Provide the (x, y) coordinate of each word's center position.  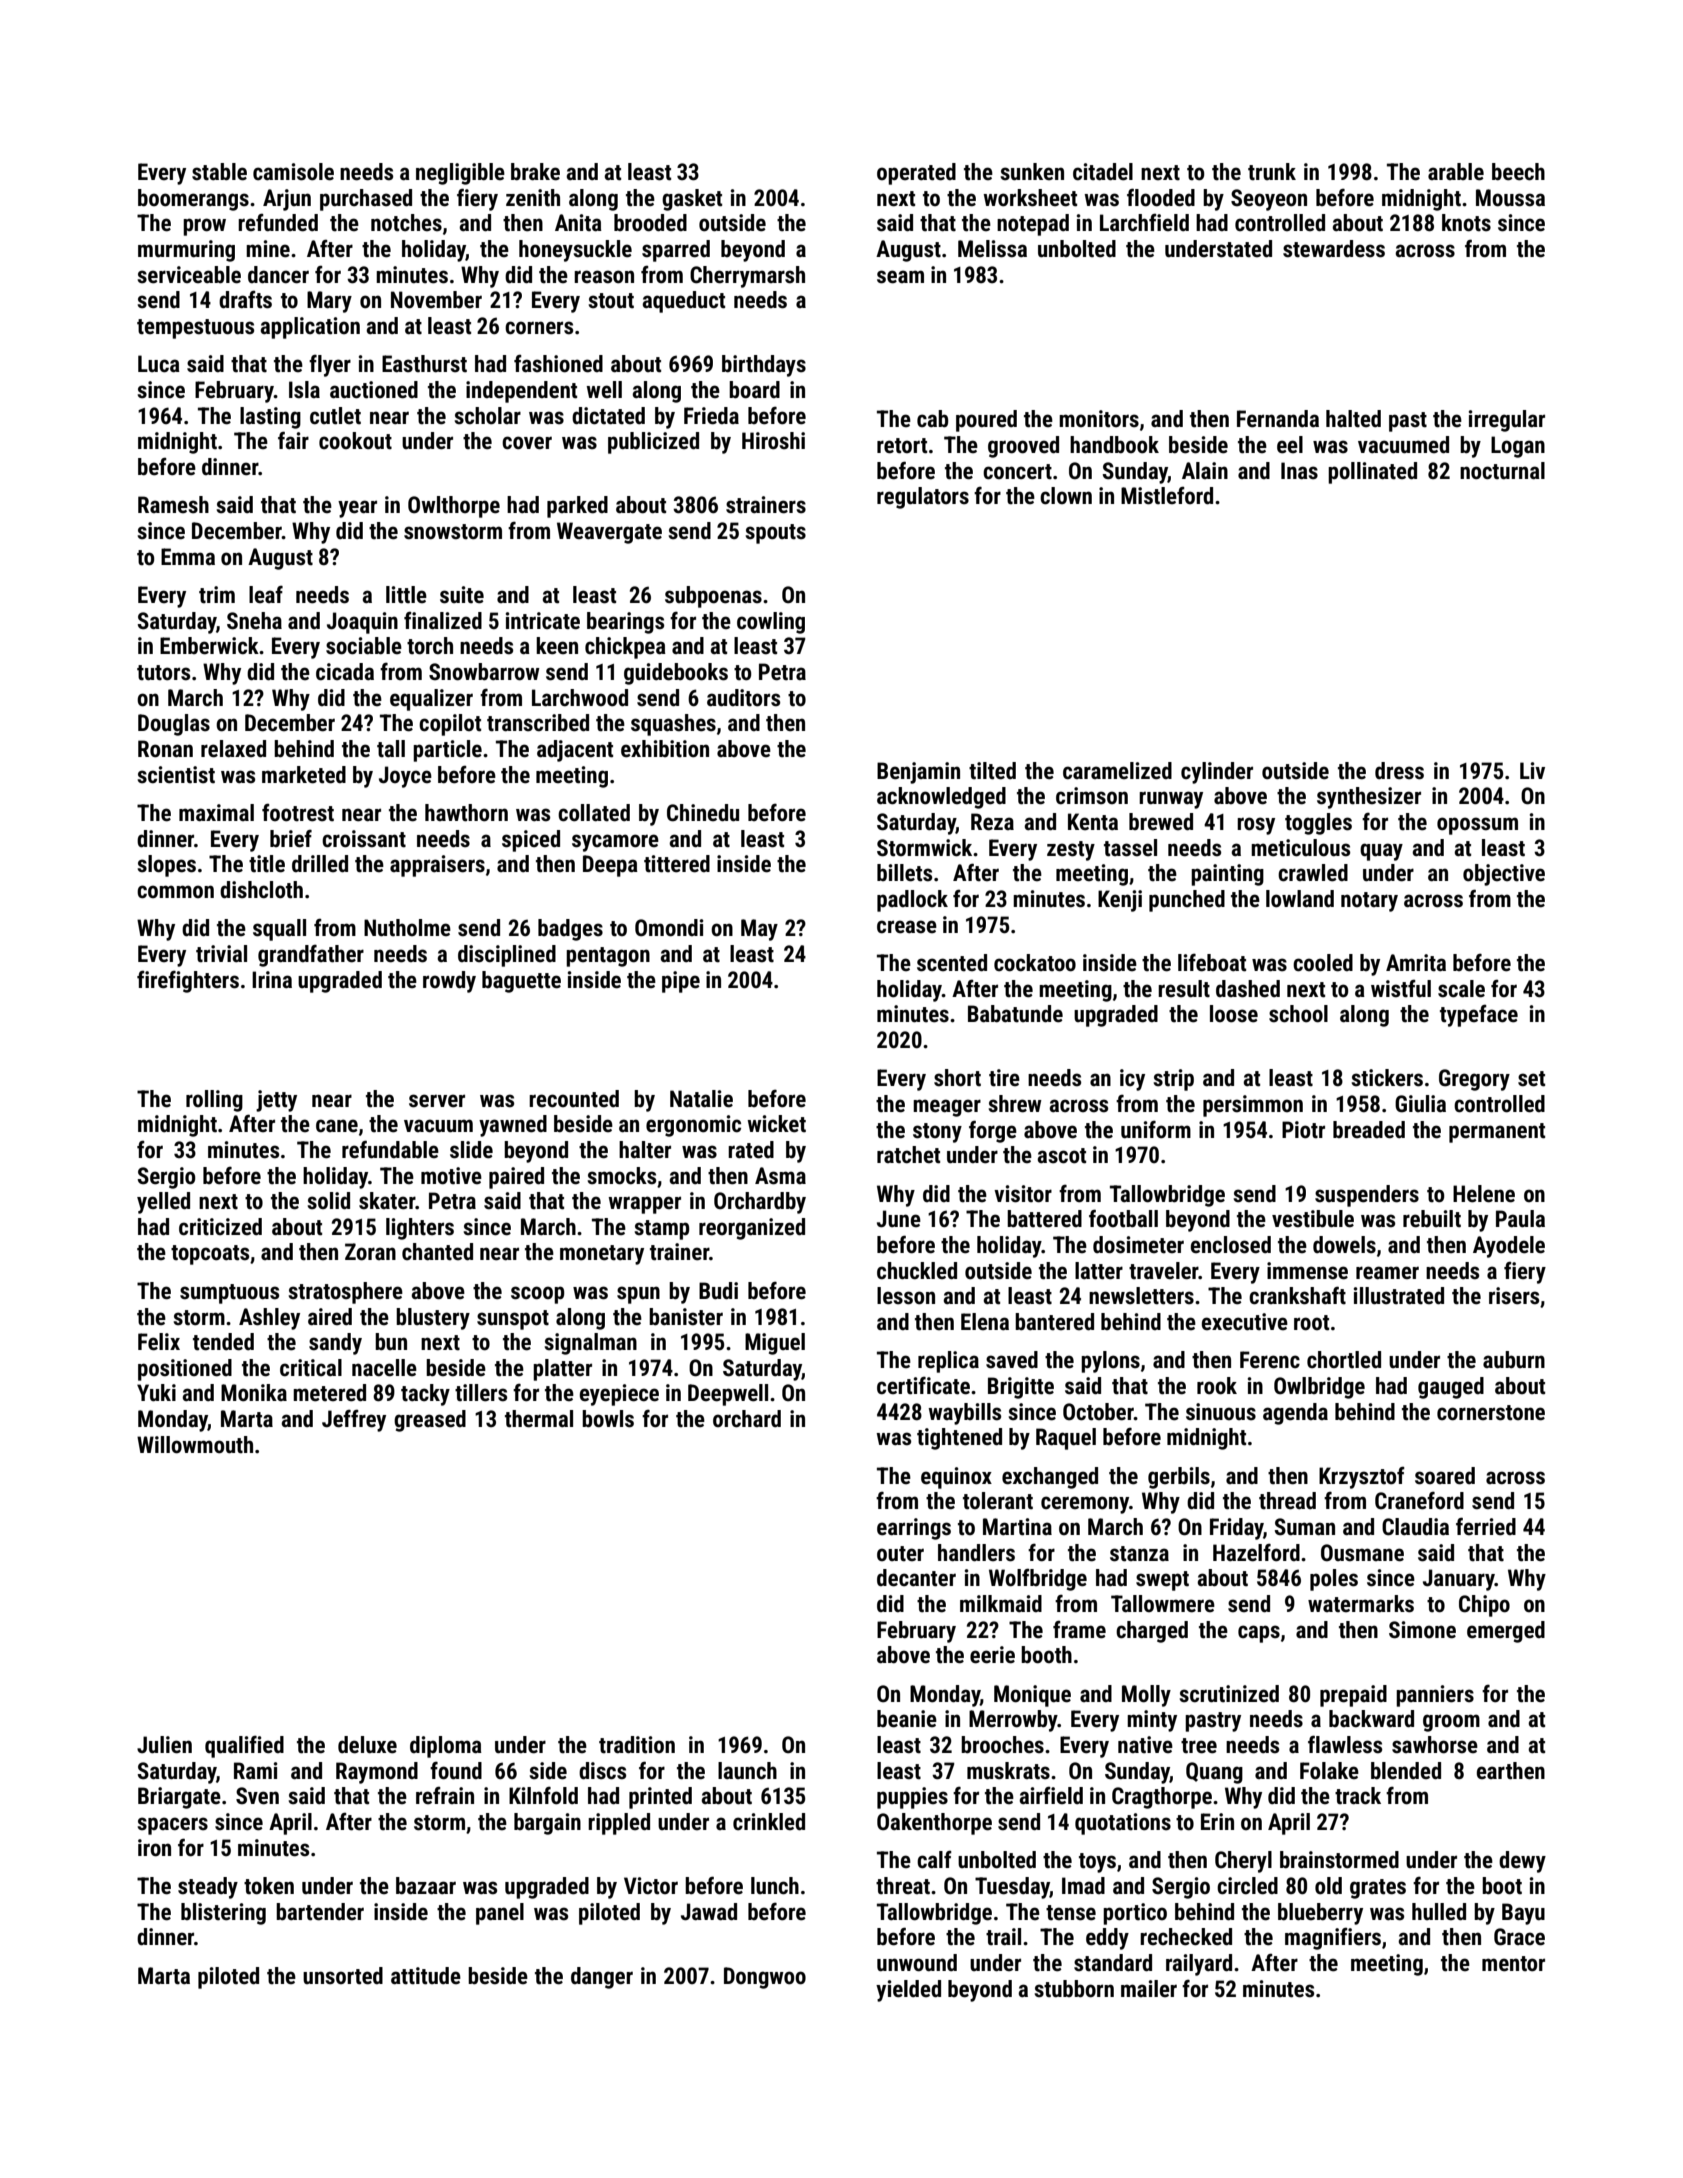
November (436, 300)
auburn (1514, 1360)
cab (932, 419)
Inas (1299, 471)
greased (430, 1421)
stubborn (1074, 1989)
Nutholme (407, 928)
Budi (718, 1291)
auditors (743, 698)
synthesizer (1369, 798)
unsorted (343, 1976)
